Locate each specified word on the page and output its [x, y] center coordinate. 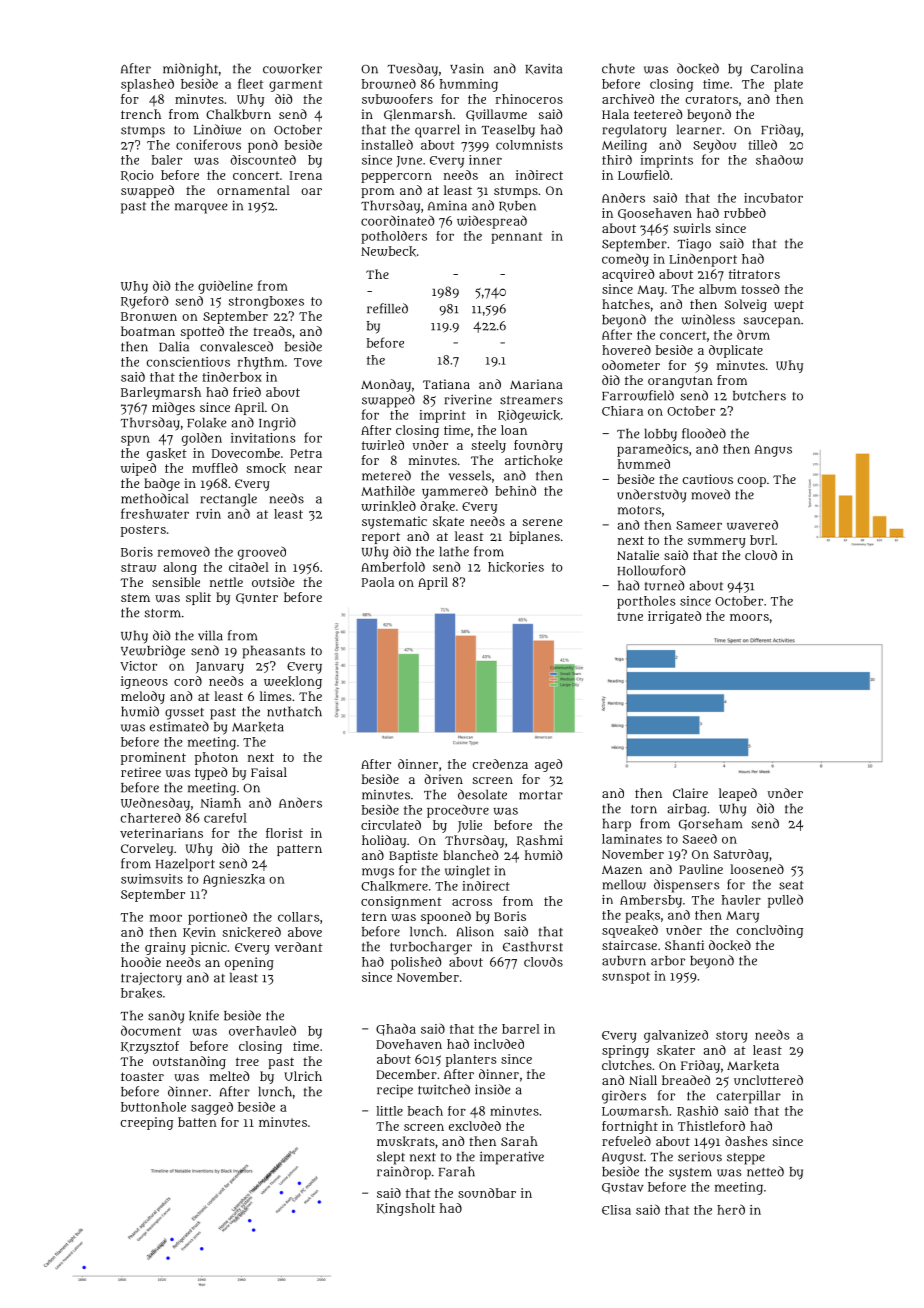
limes [275, 696]
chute [618, 68]
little [389, 1111]
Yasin [467, 68]
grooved [262, 553]
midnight [190, 70]
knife [204, 1015]
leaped [738, 794]
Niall [643, 1080]
